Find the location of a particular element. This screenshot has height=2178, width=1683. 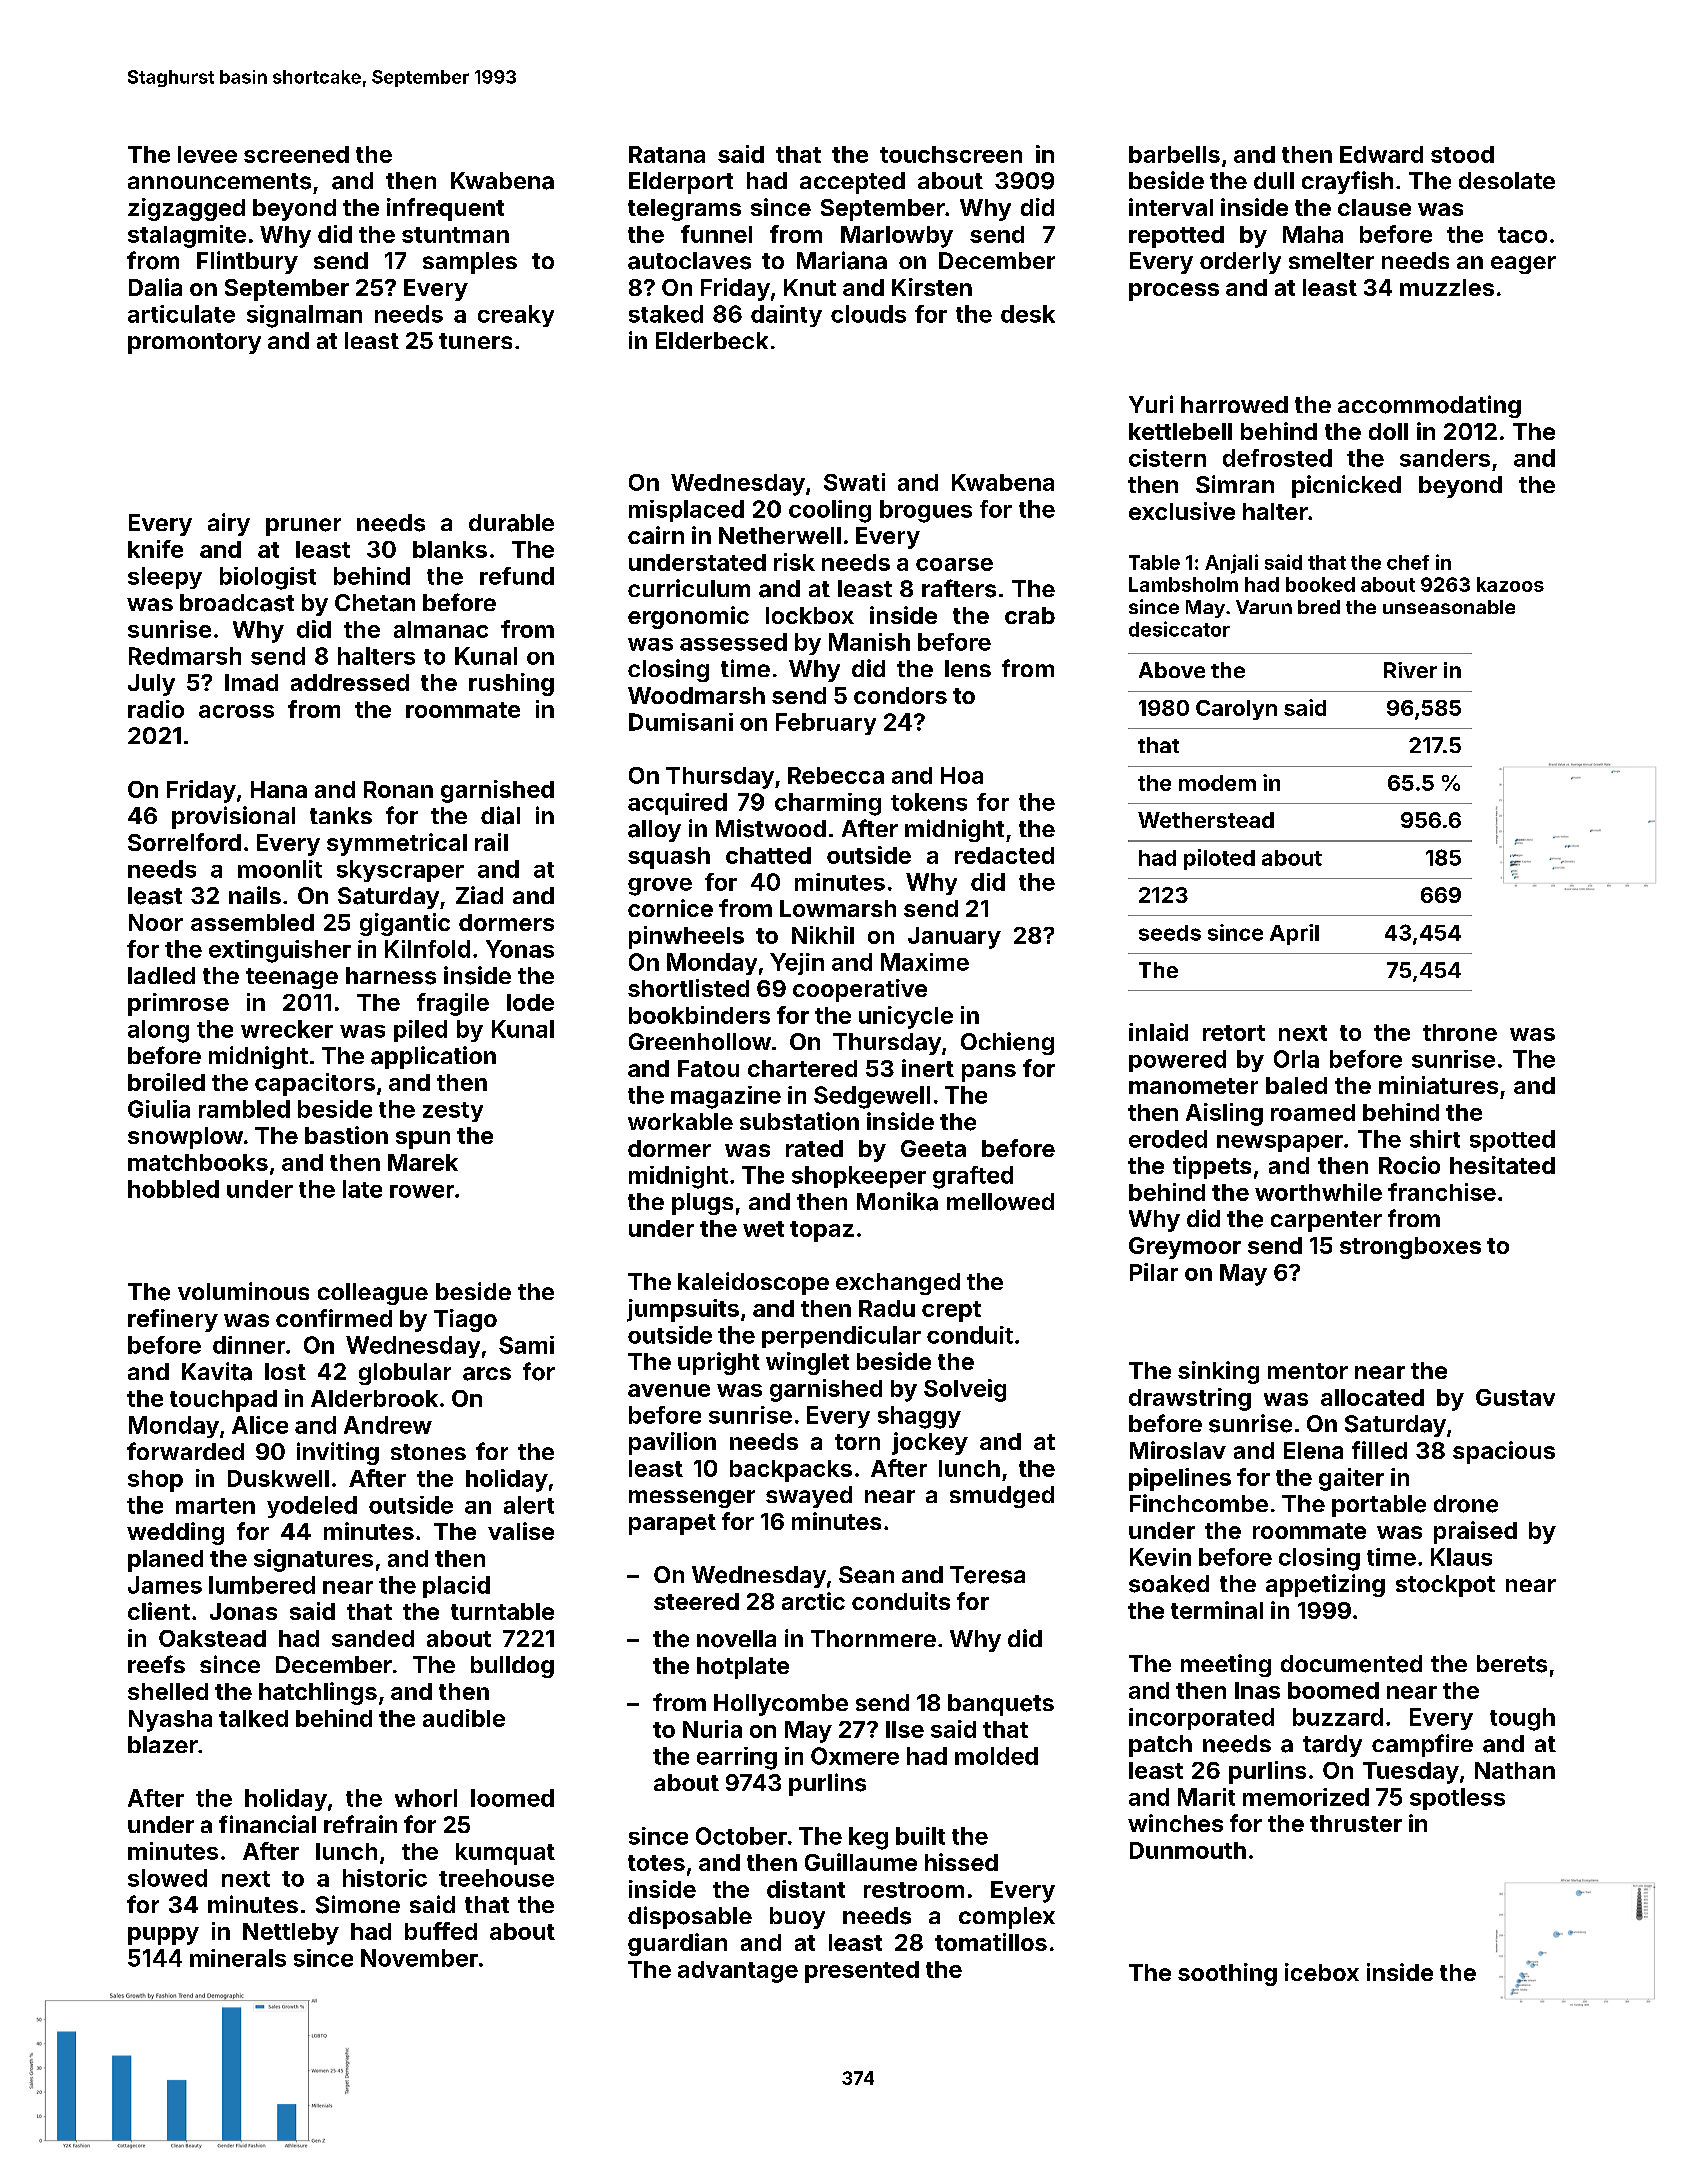

refund is located at coordinates (517, 576).
